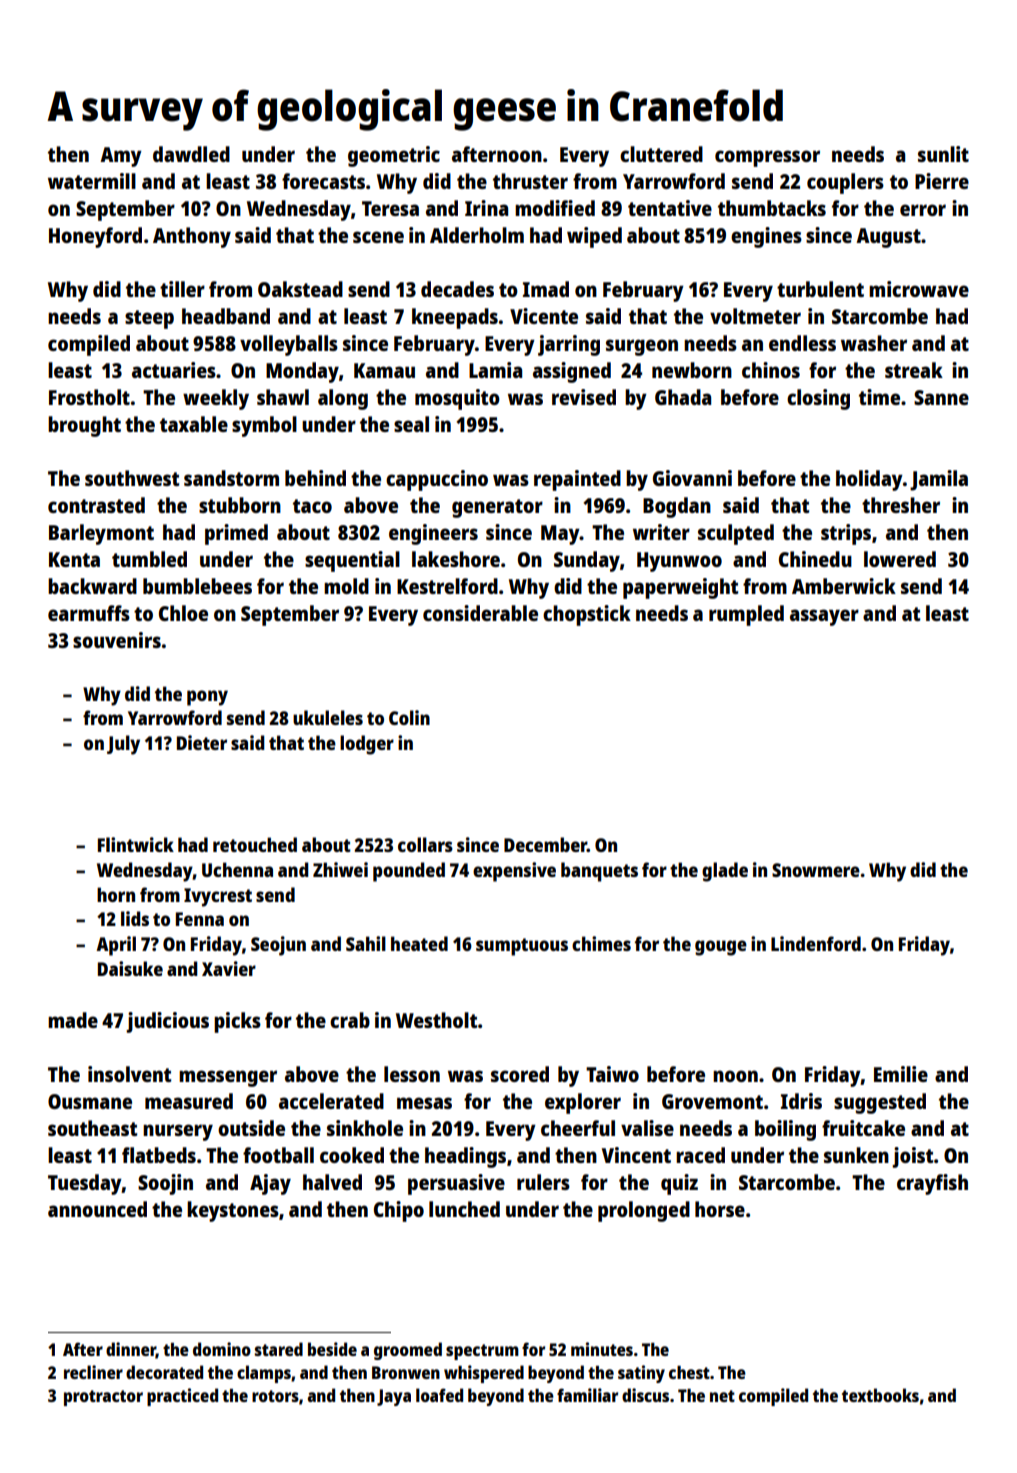  I want to click on Lindenford, so click(816, 943).
